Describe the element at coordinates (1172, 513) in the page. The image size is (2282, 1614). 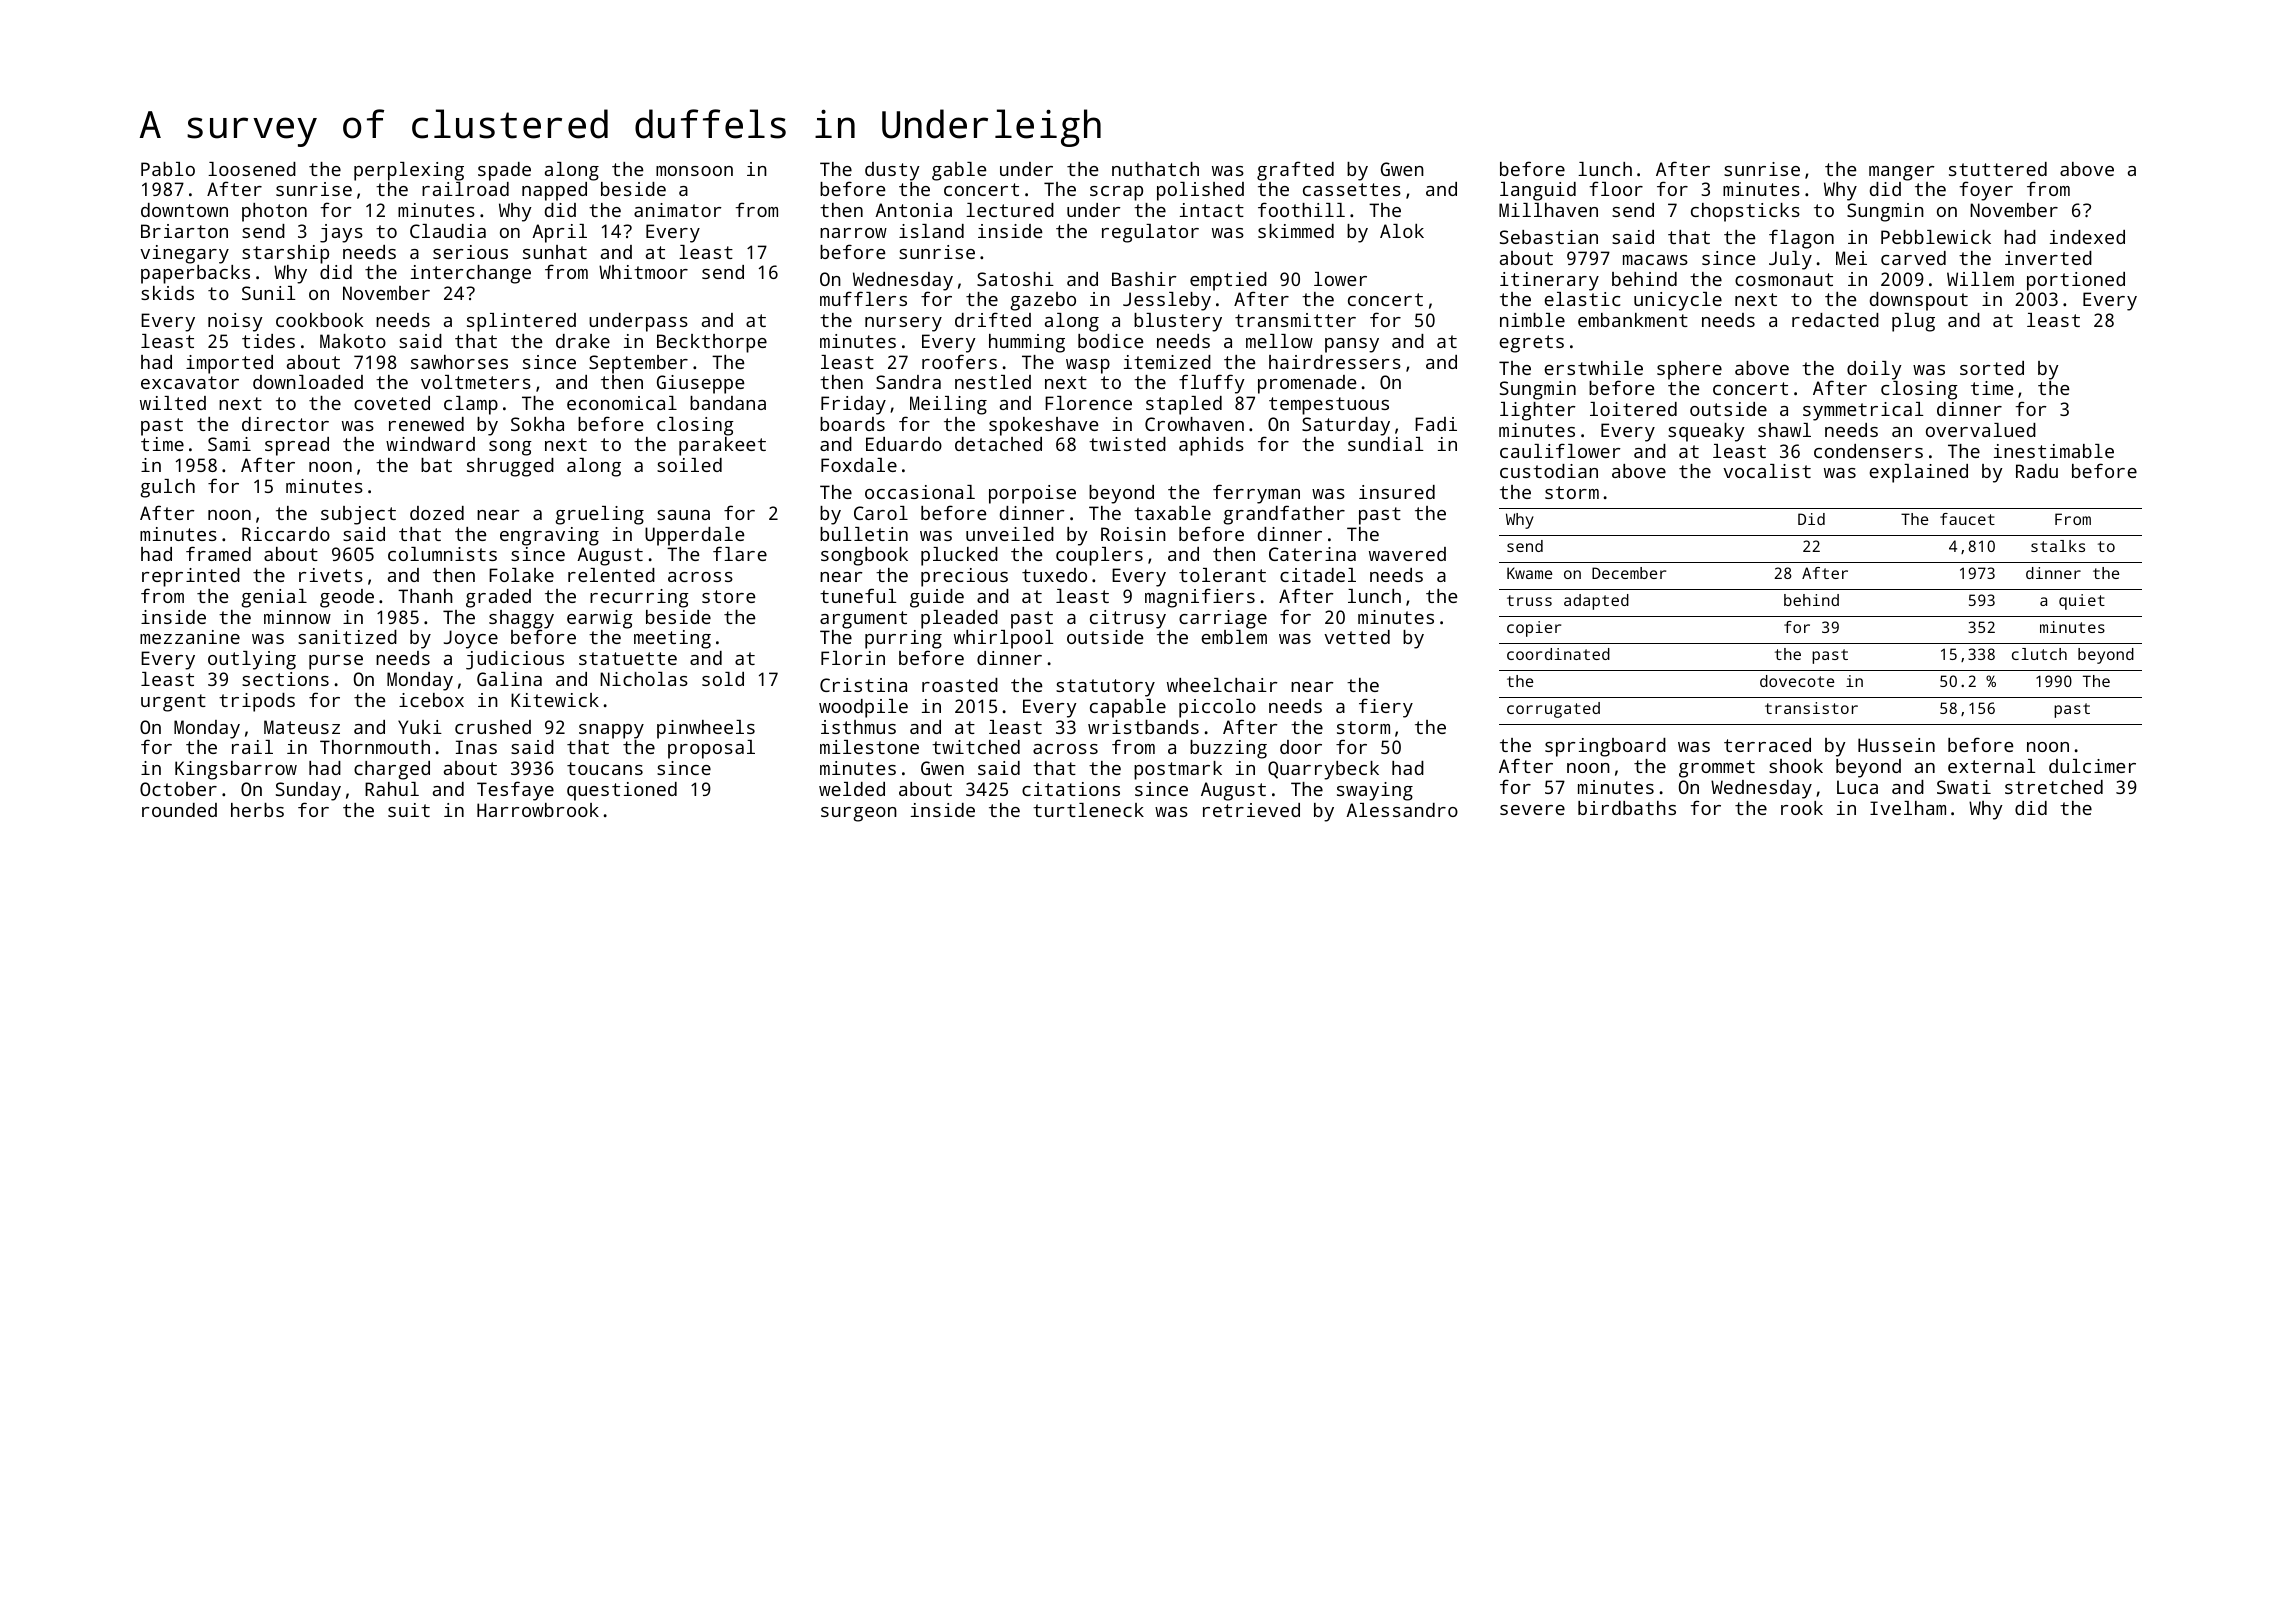
I see `taxable` at that location.
